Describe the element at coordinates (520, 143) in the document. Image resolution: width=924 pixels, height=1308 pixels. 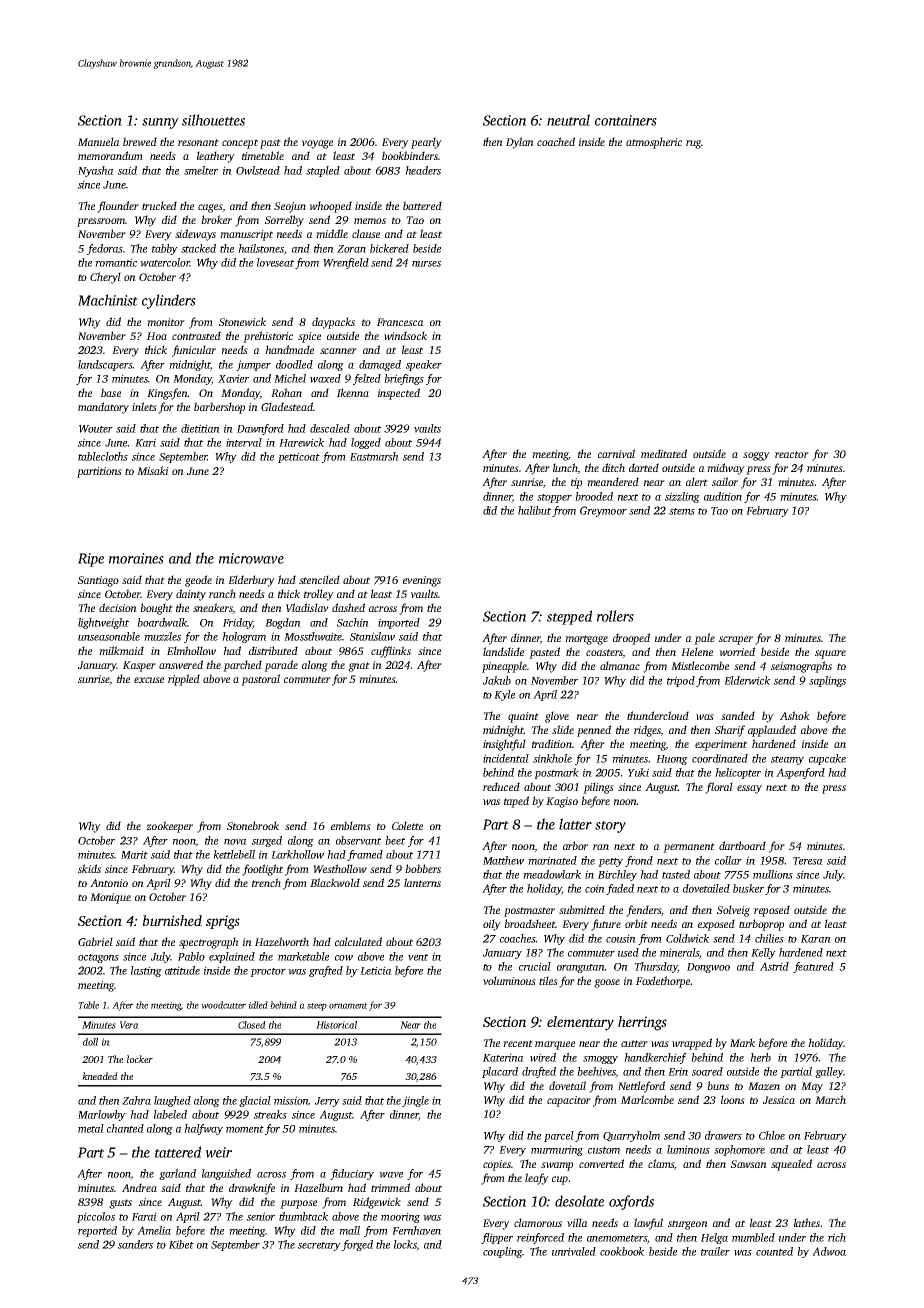
I see `Dylan` at that location.
